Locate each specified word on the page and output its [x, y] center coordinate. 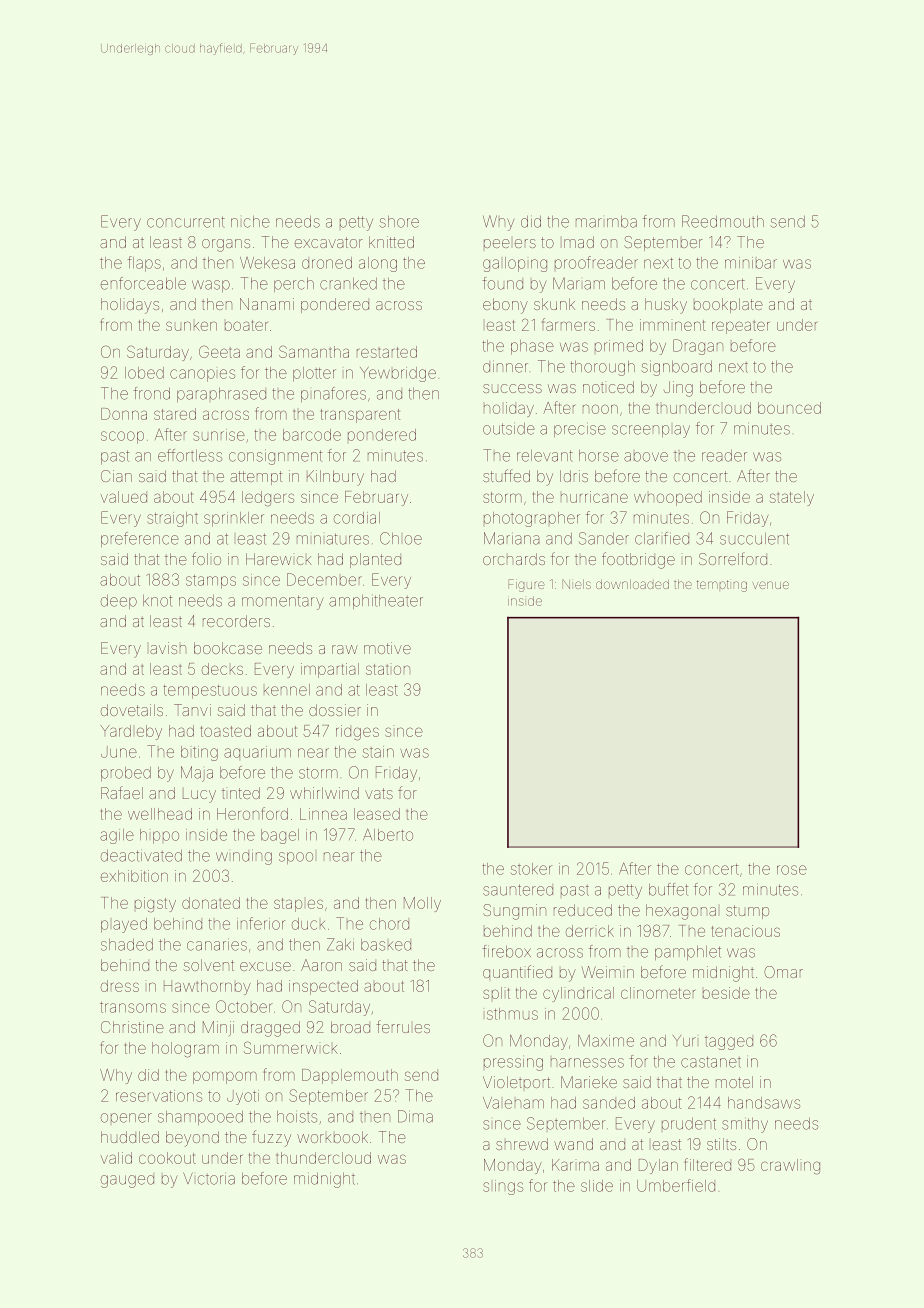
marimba [606, 222]
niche [250, 222]
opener [126, 1118]
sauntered [518, 890]
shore [399, 222]
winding [244, 857]
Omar [783, 972]
